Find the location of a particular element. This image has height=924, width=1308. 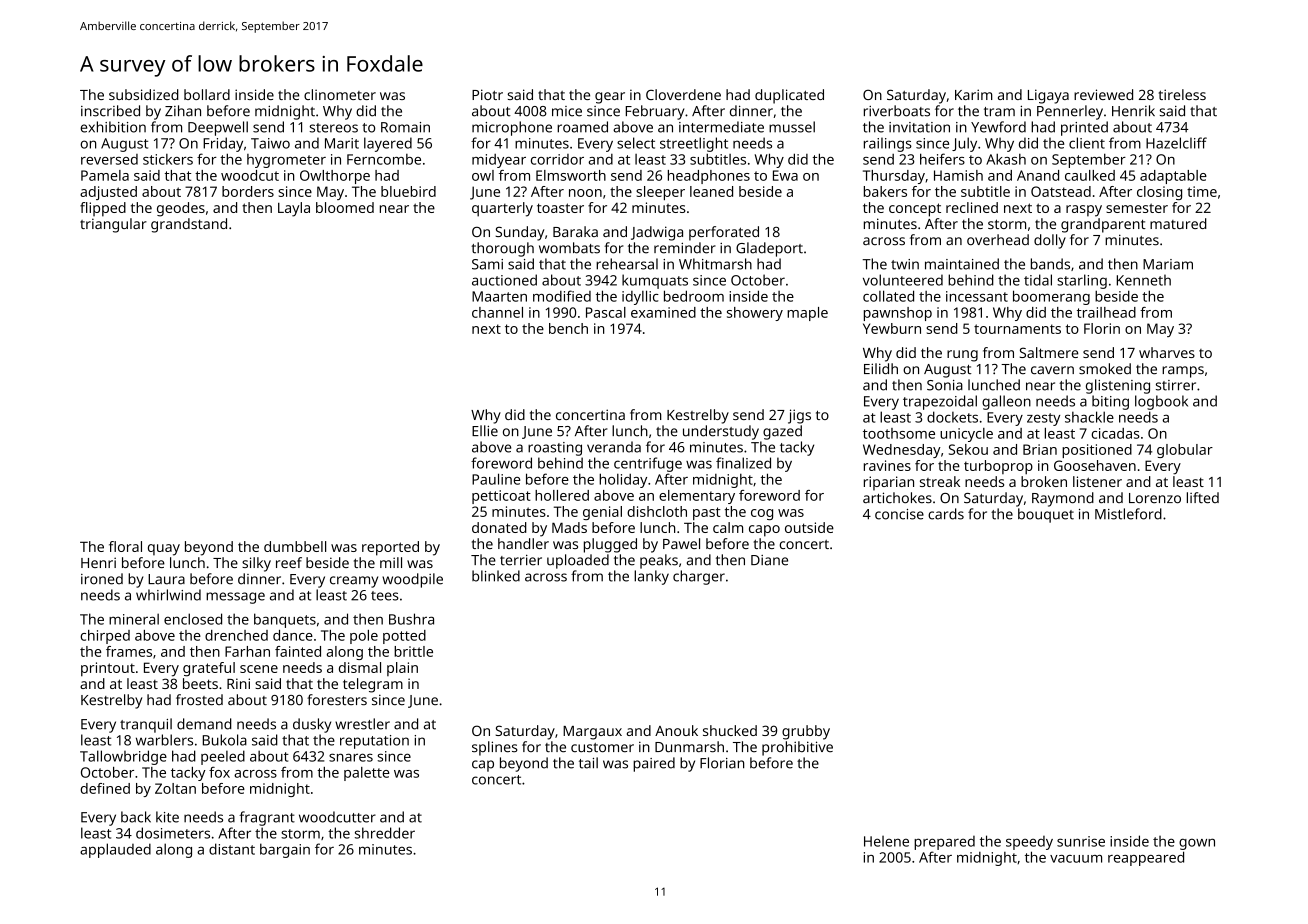

toothsome is located at coordinates (899, 433).
